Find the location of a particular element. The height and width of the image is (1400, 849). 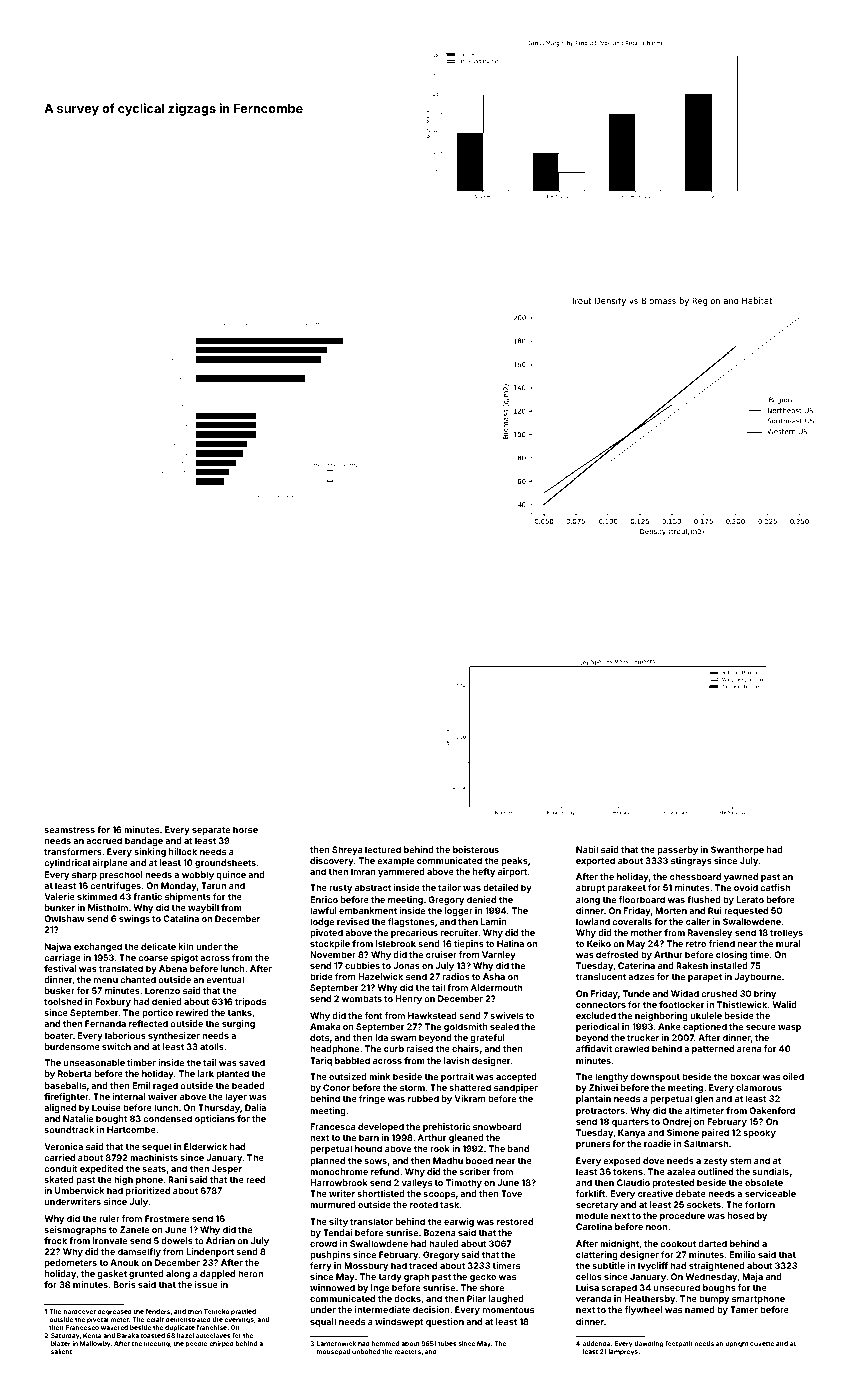

winnowed is located at coordinates (332, 1287).
